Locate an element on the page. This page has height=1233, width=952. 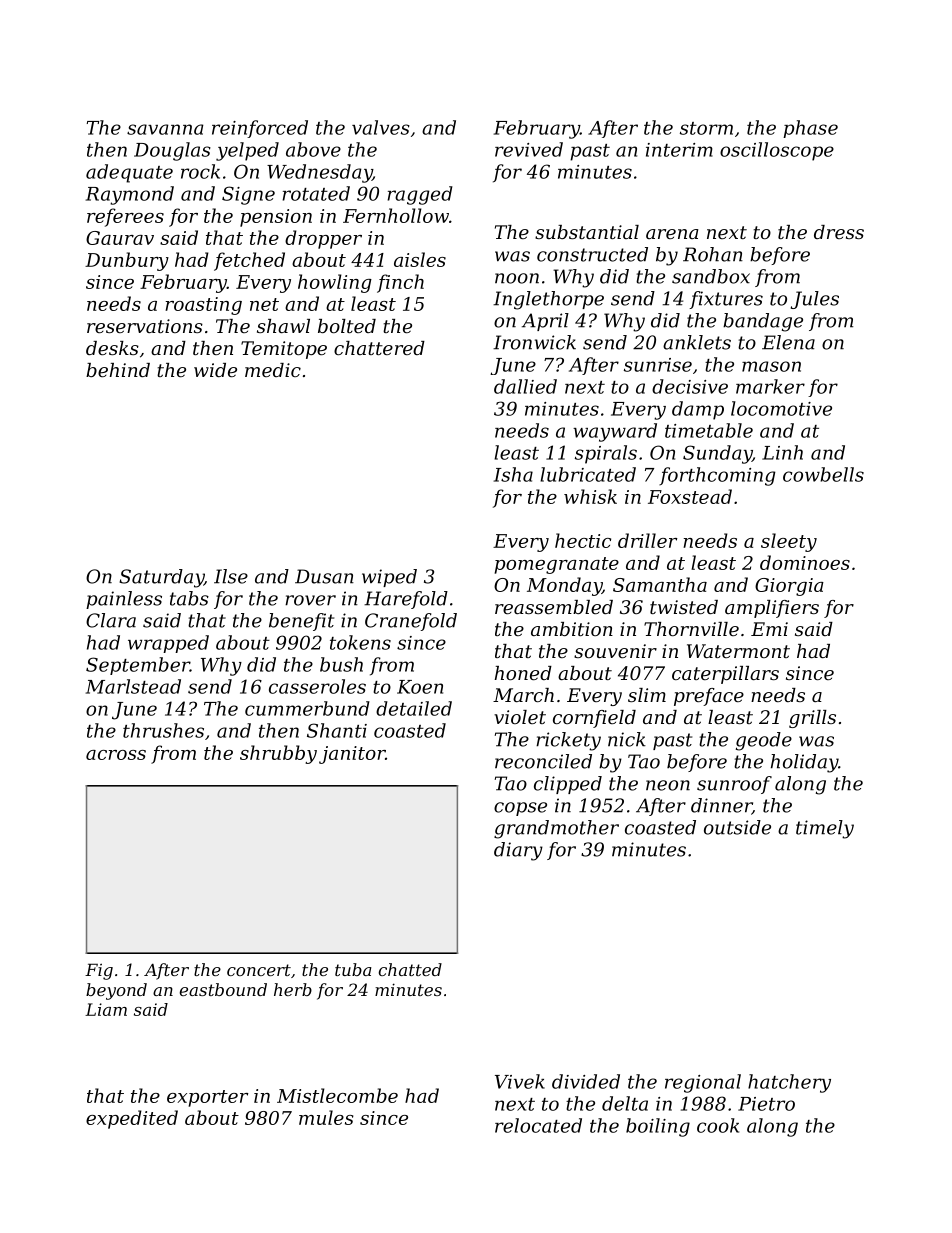
storm is located at coordinates (706, 128).
